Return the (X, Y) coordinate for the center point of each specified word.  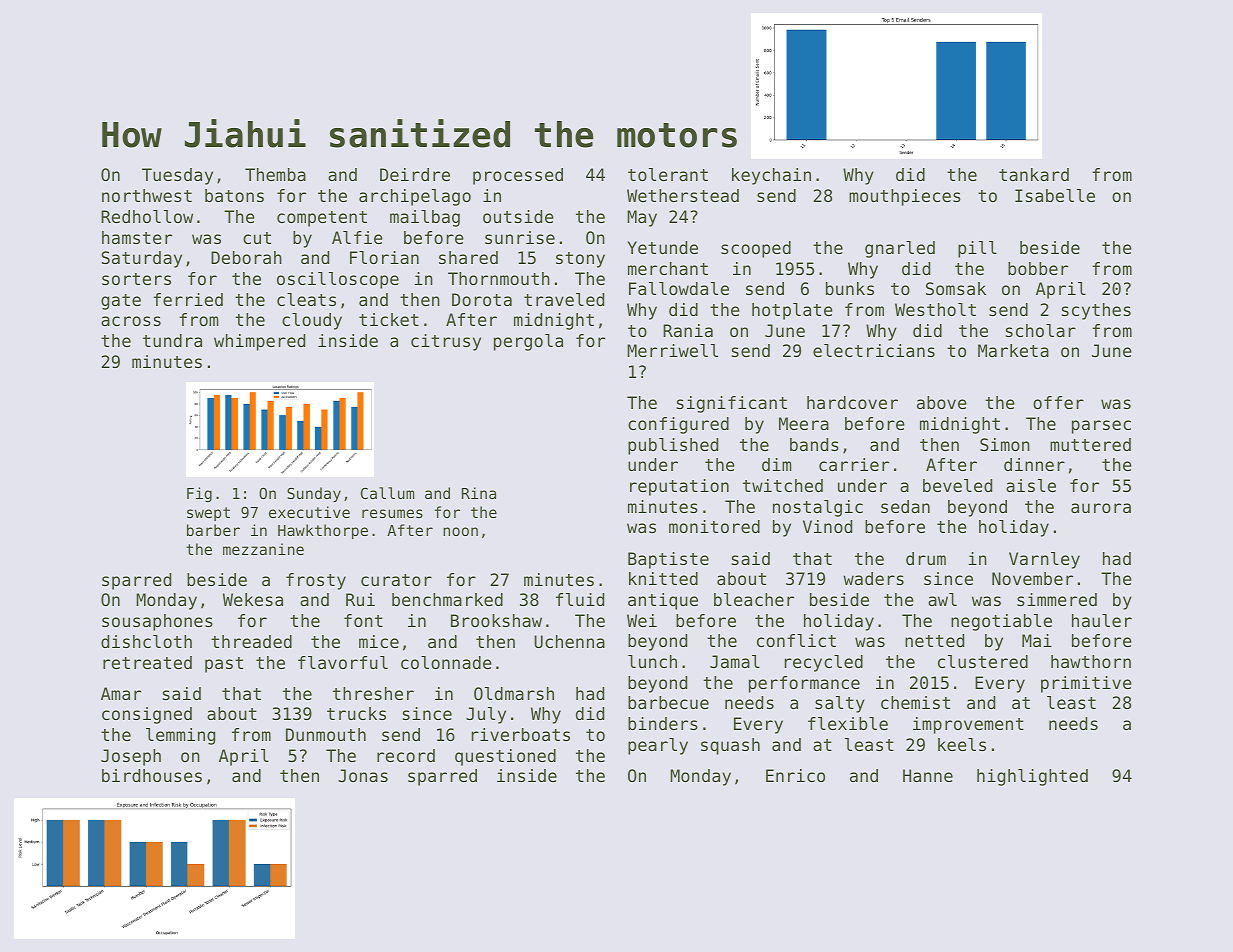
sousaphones (157, 622)
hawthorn (1091, 661)
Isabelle (1055, 195)
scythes (1096, 311)
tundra (172, 340)
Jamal (735, 661)
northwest (147, 195)
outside (518, 216)
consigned (147, 715)
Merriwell (672, 350)
